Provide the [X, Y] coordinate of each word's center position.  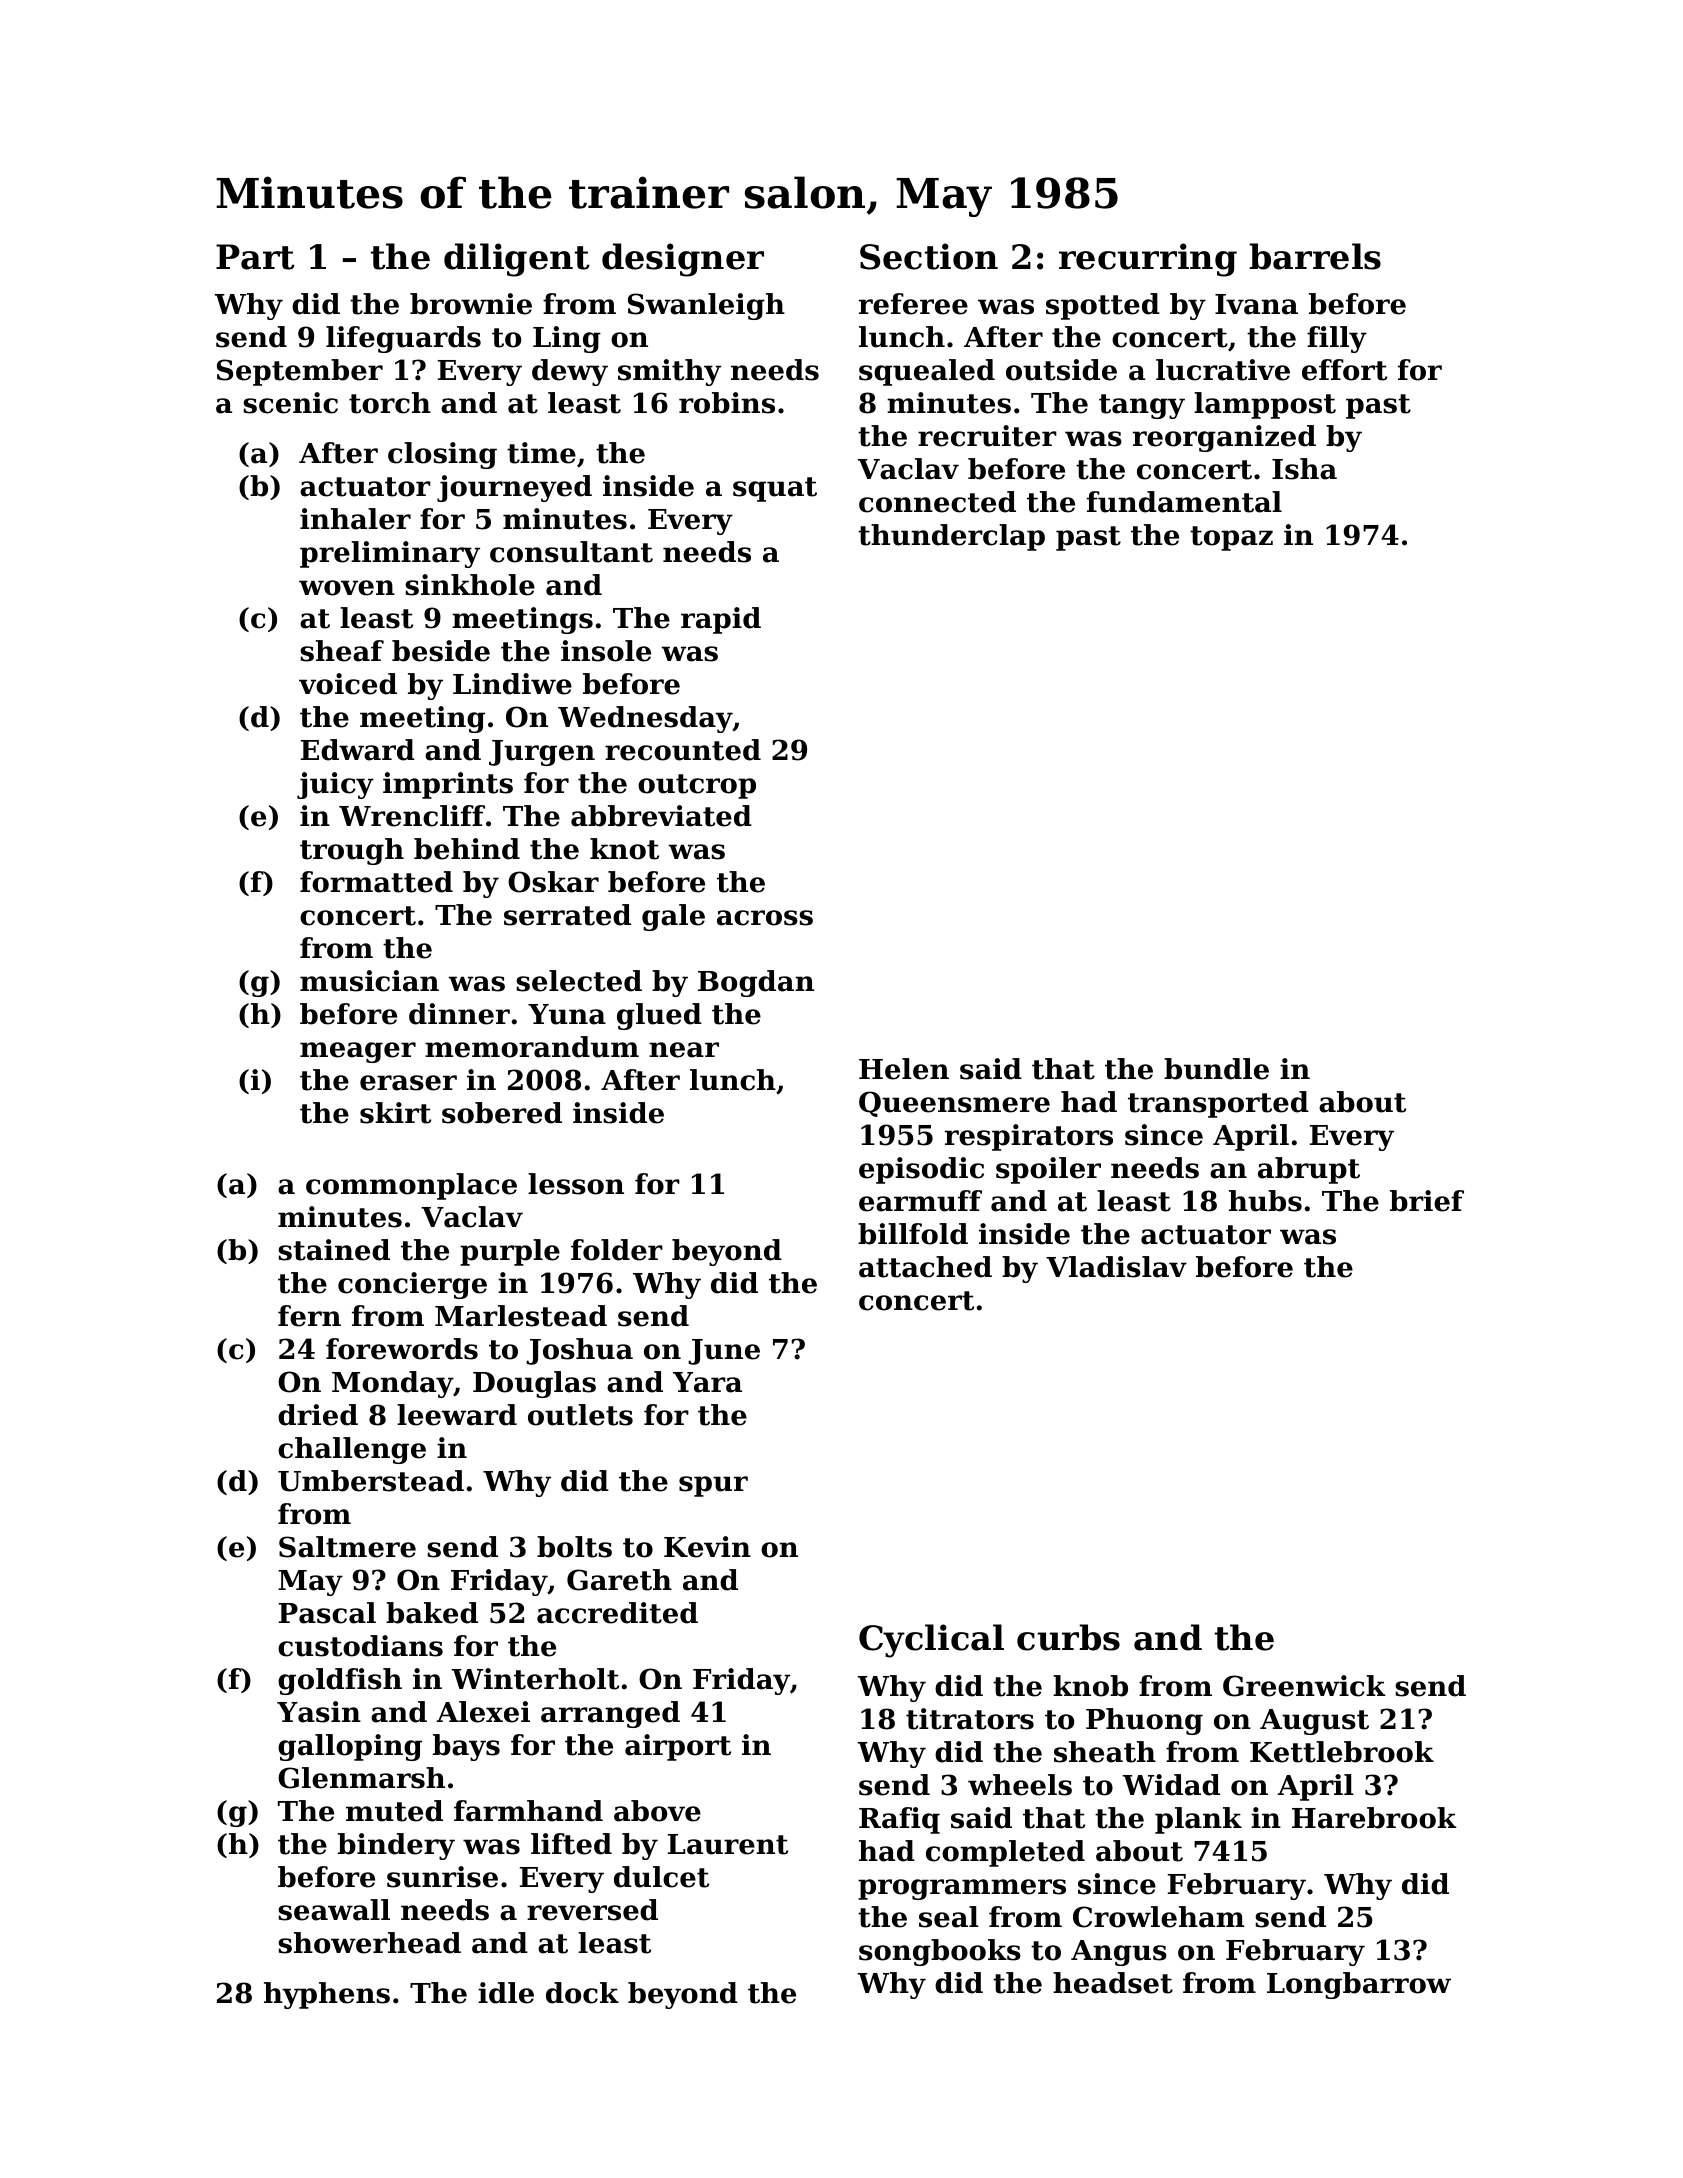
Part [255, 257]
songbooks [940, 1952]
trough [352, 851]
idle [506, 1993]
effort [1344, 370]
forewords [402, 1349]
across [765, 918]
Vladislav [1116, 1267]
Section [929, 256]
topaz [1231, 538]
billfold [913, 1234]
